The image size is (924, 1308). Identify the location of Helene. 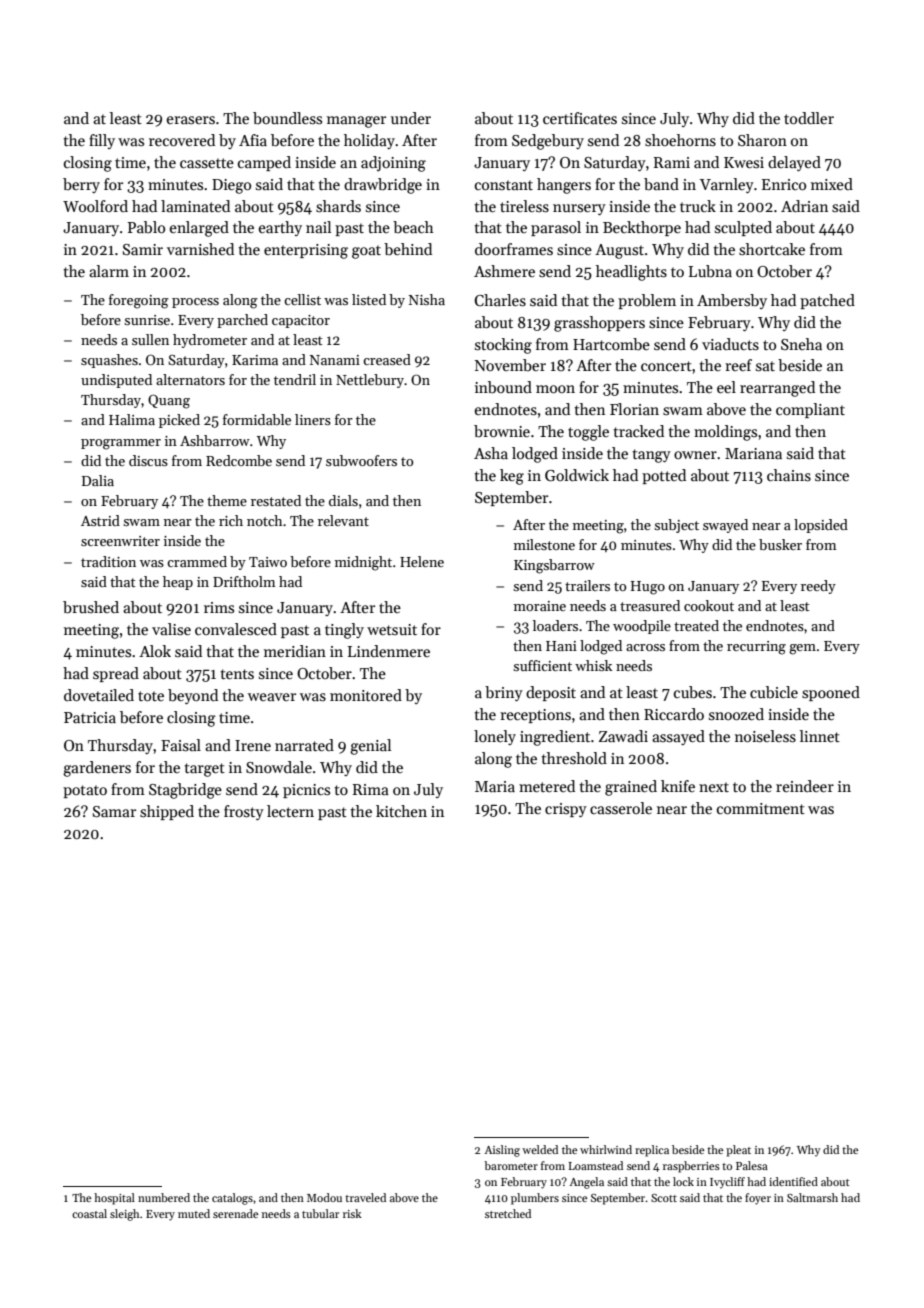
(422, 561).
